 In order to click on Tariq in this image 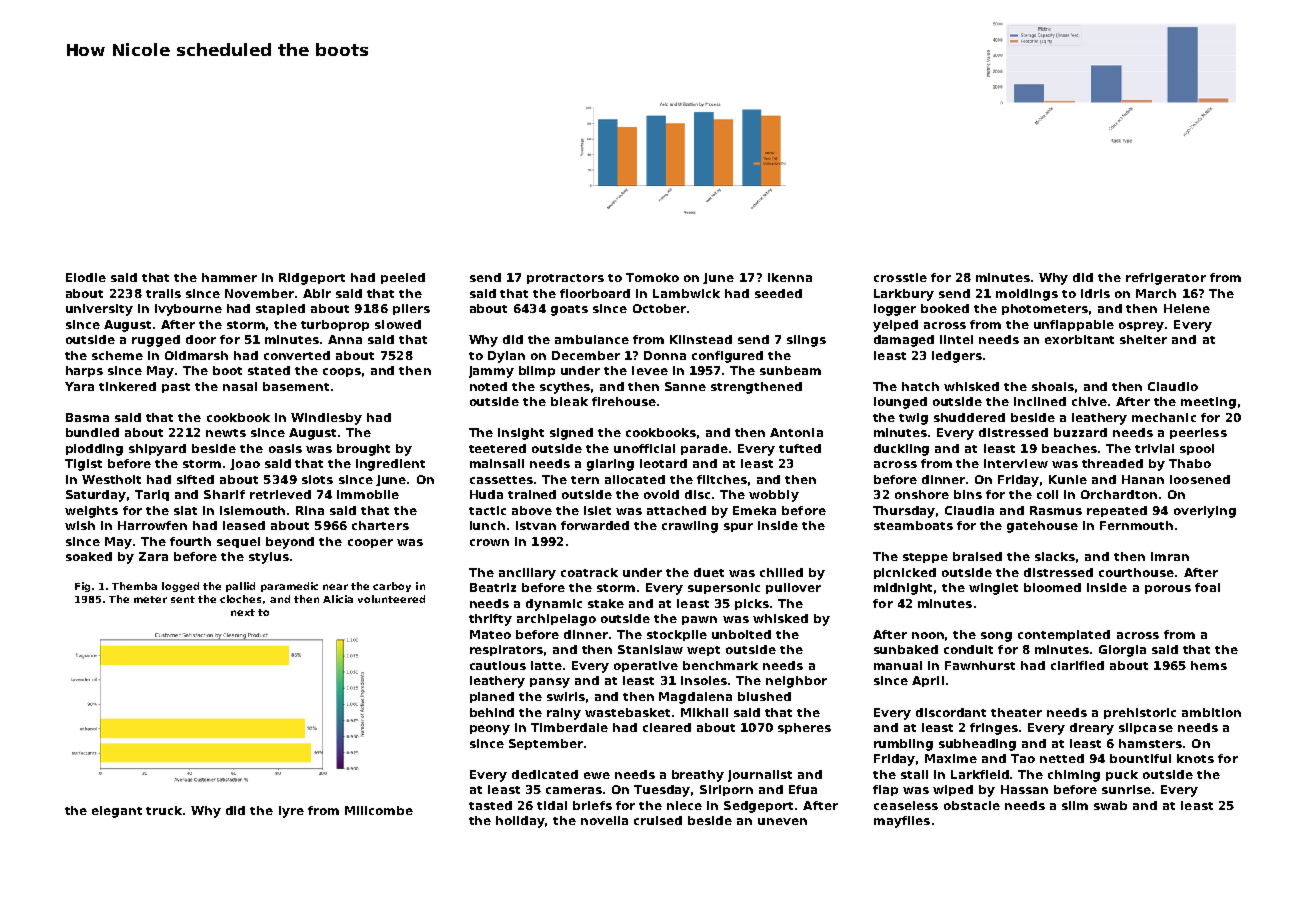, I will do `click(152, 495)`.
